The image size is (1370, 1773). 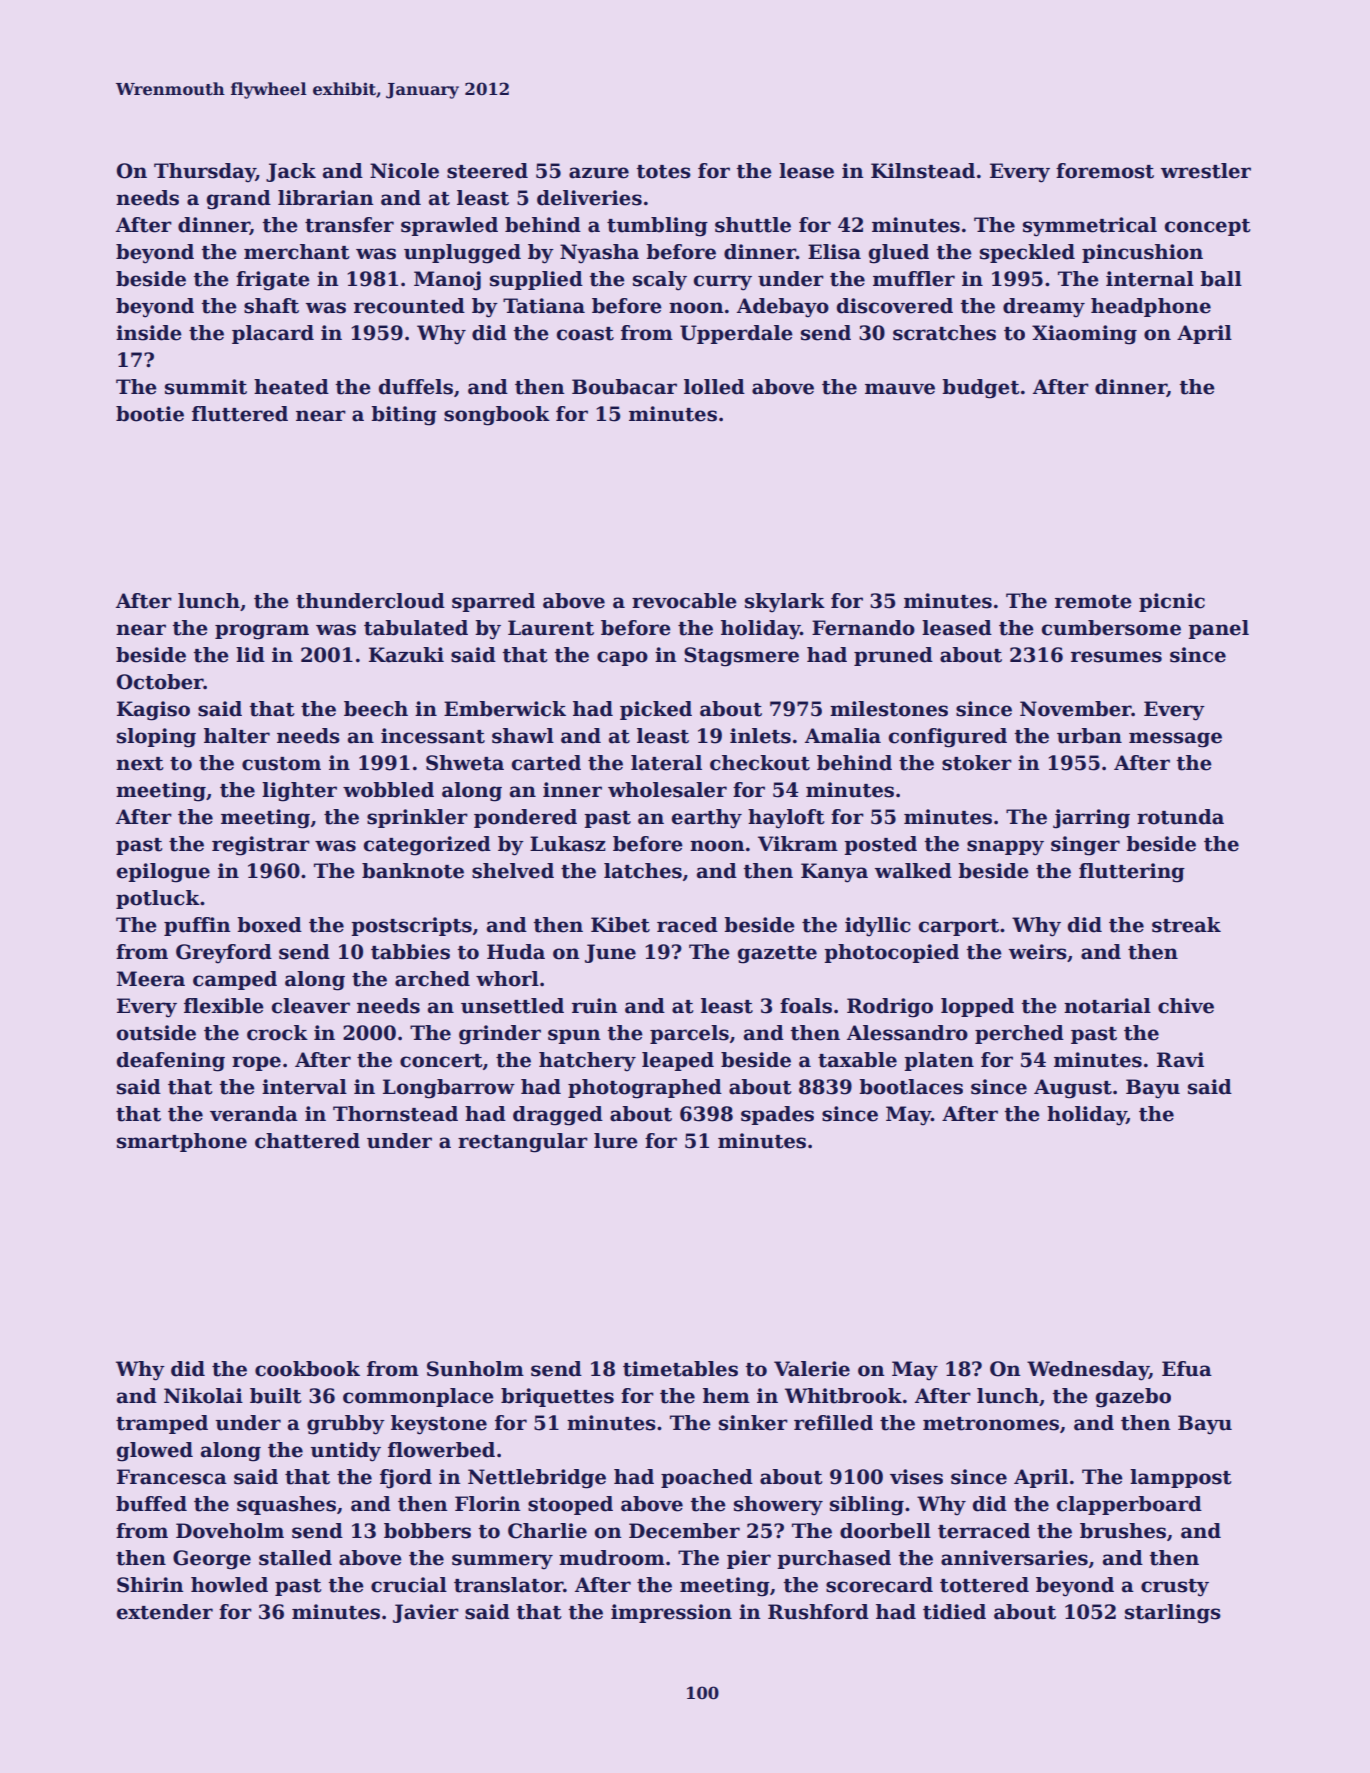 I want to click on mauve, so click(x=900, y=389).
